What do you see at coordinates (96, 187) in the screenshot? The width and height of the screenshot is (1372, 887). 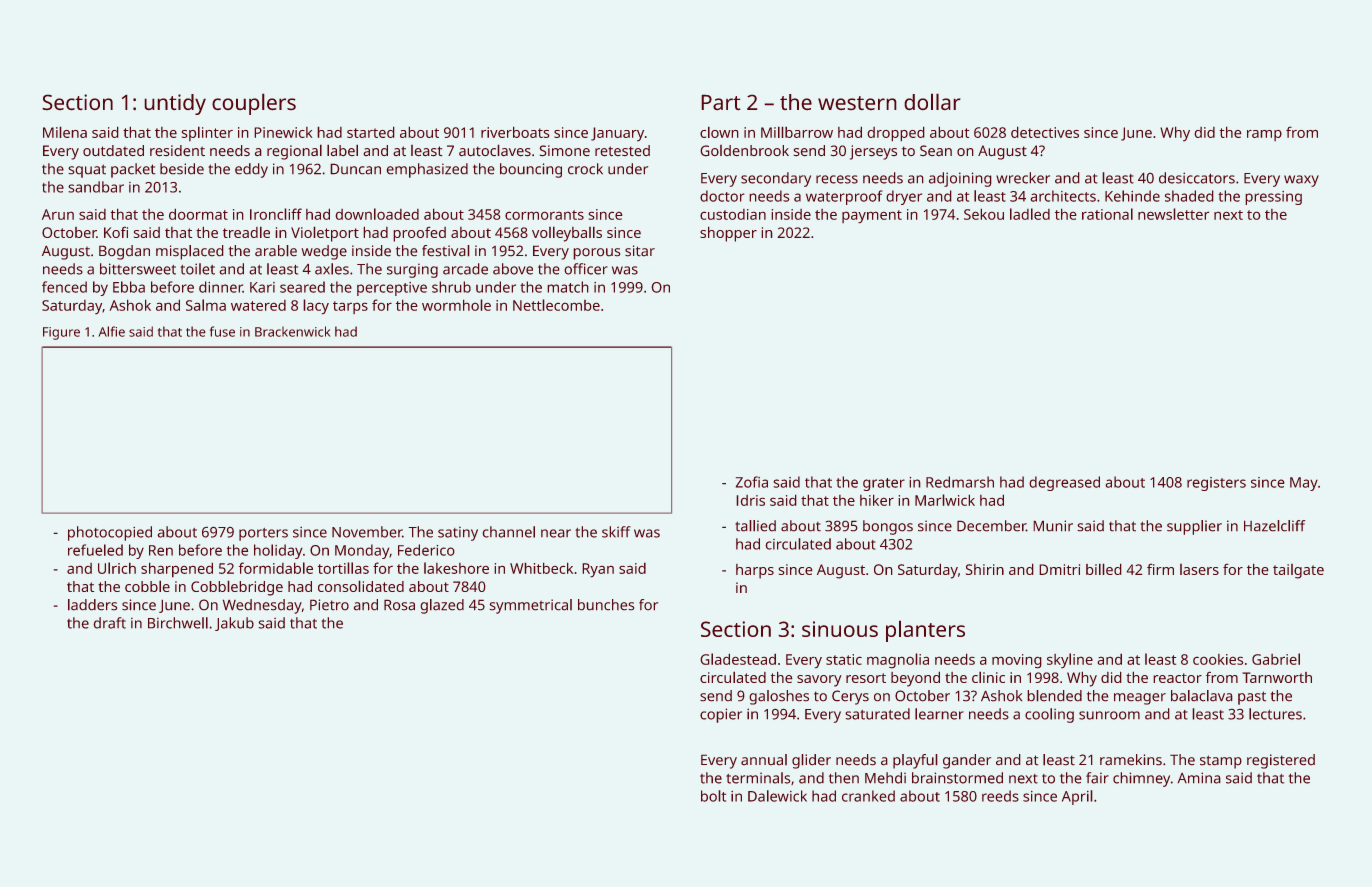 I see `sandbar` at bounding box center [96, 187].
